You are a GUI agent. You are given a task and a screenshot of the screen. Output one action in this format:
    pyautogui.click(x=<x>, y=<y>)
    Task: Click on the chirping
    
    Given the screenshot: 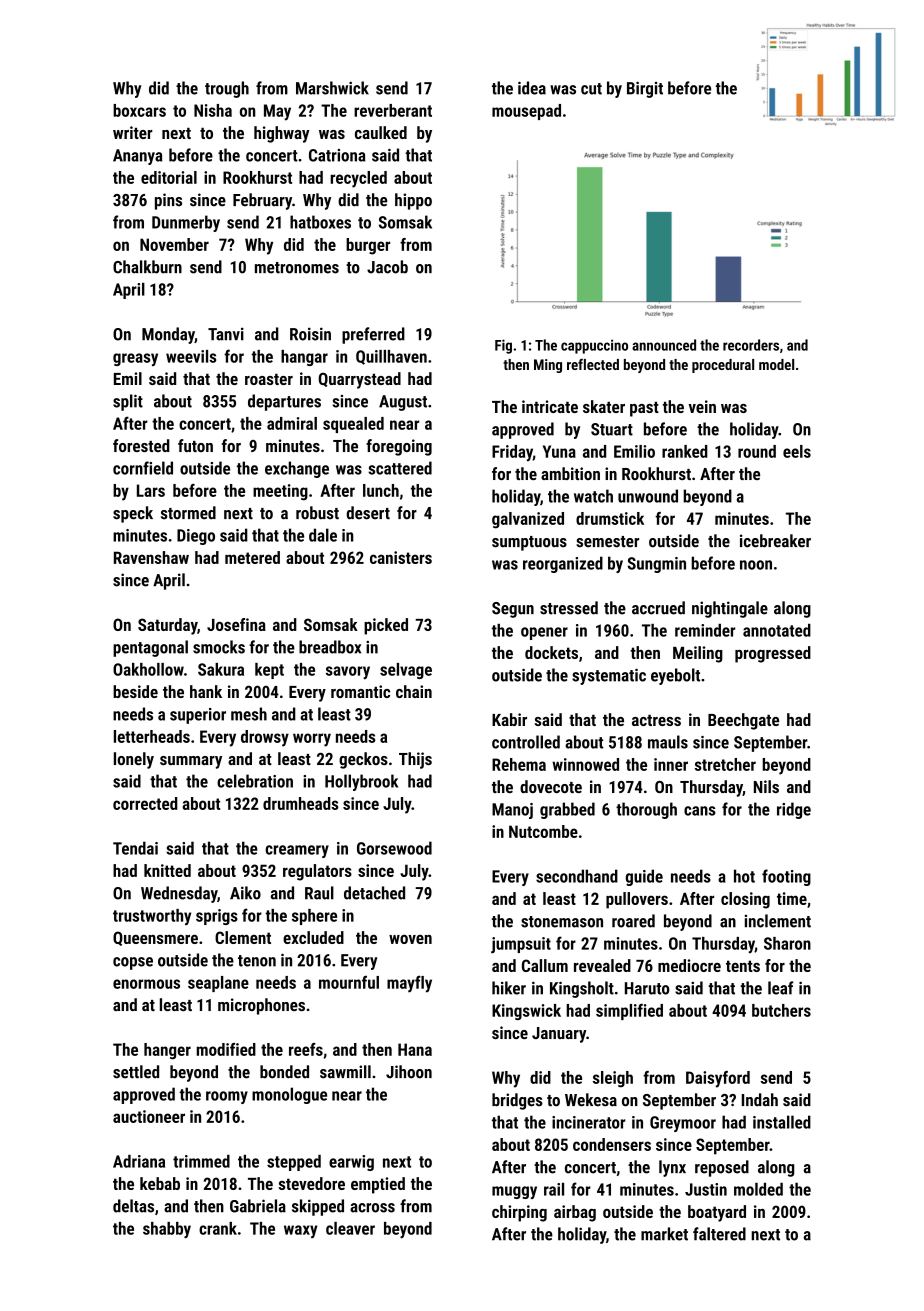 What is the action you would take?
    pyautogui.click(x=519, y=1213)
